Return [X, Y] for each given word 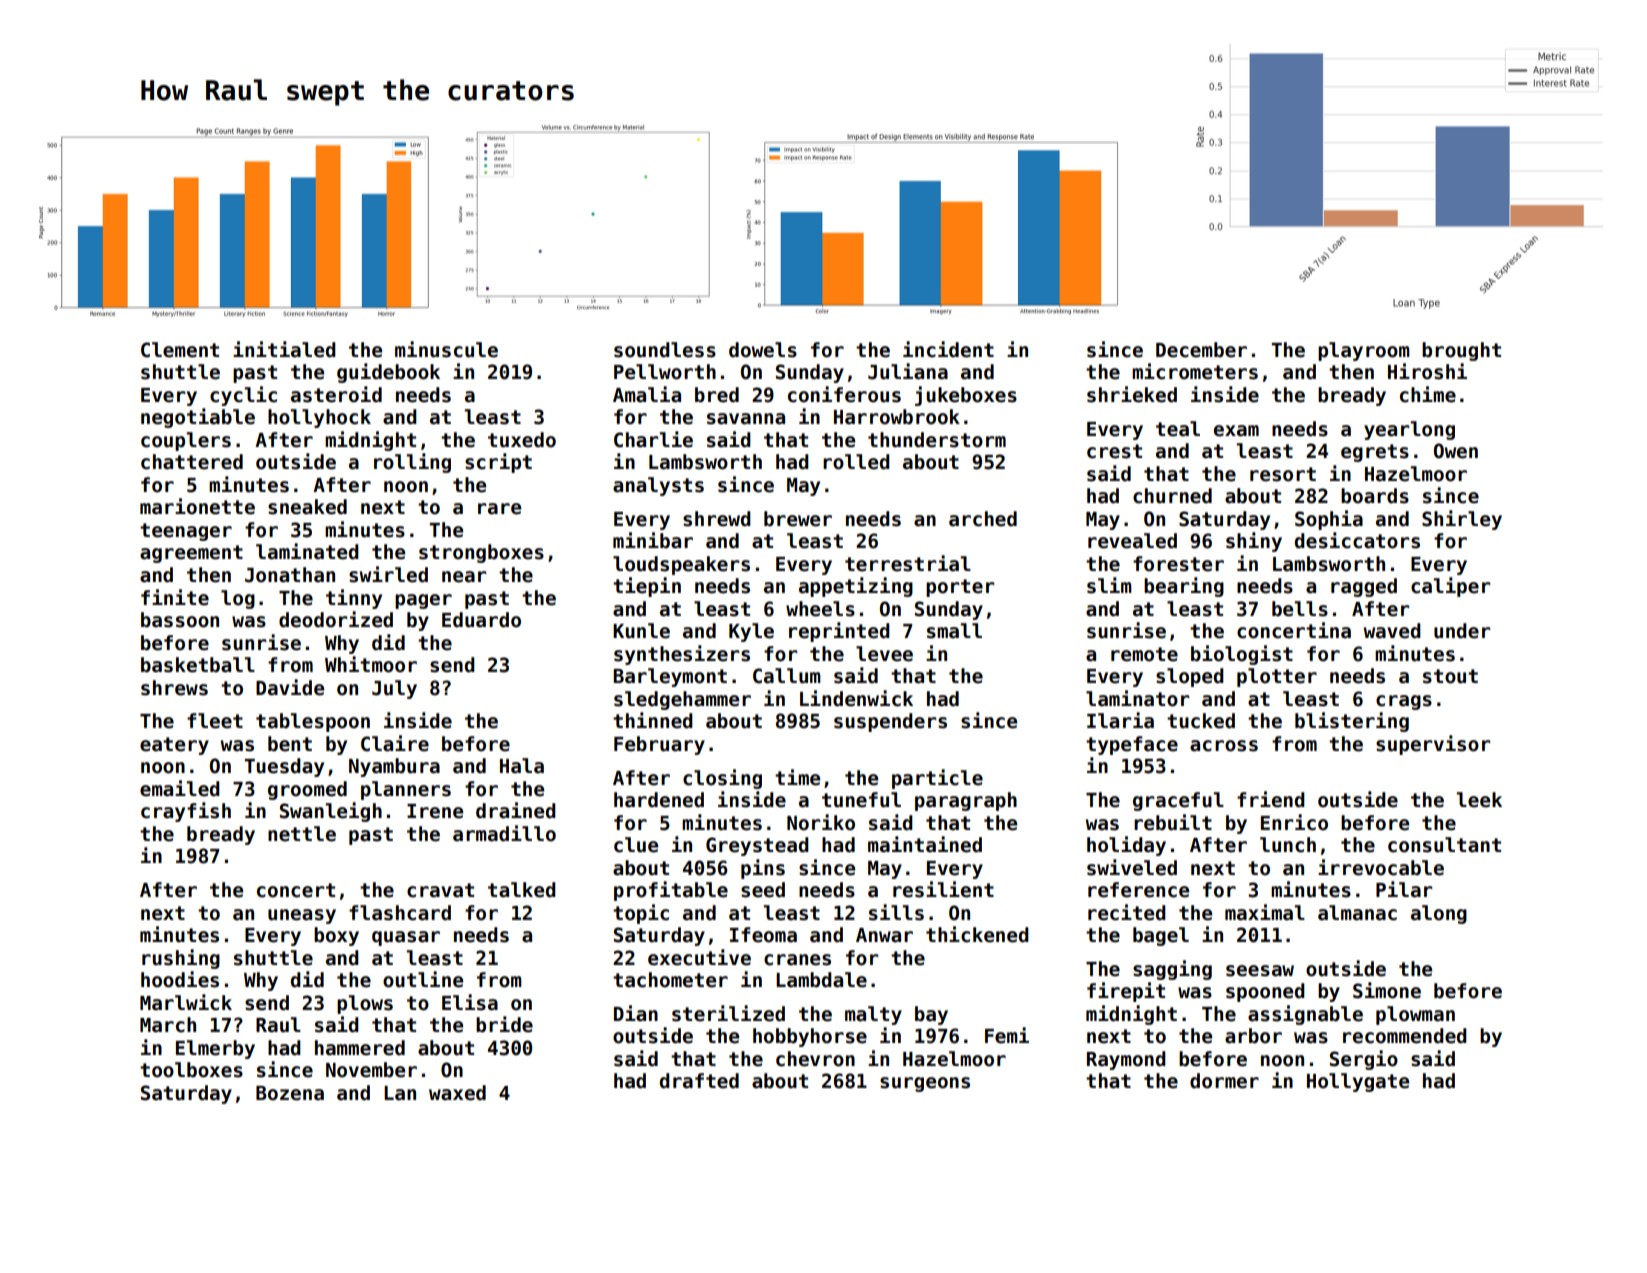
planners [406, 790]
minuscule [446, 349]
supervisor [1433, 745]
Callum [787, 676]
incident [948, 349]
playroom [1364, 351]
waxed [457, 1093]
